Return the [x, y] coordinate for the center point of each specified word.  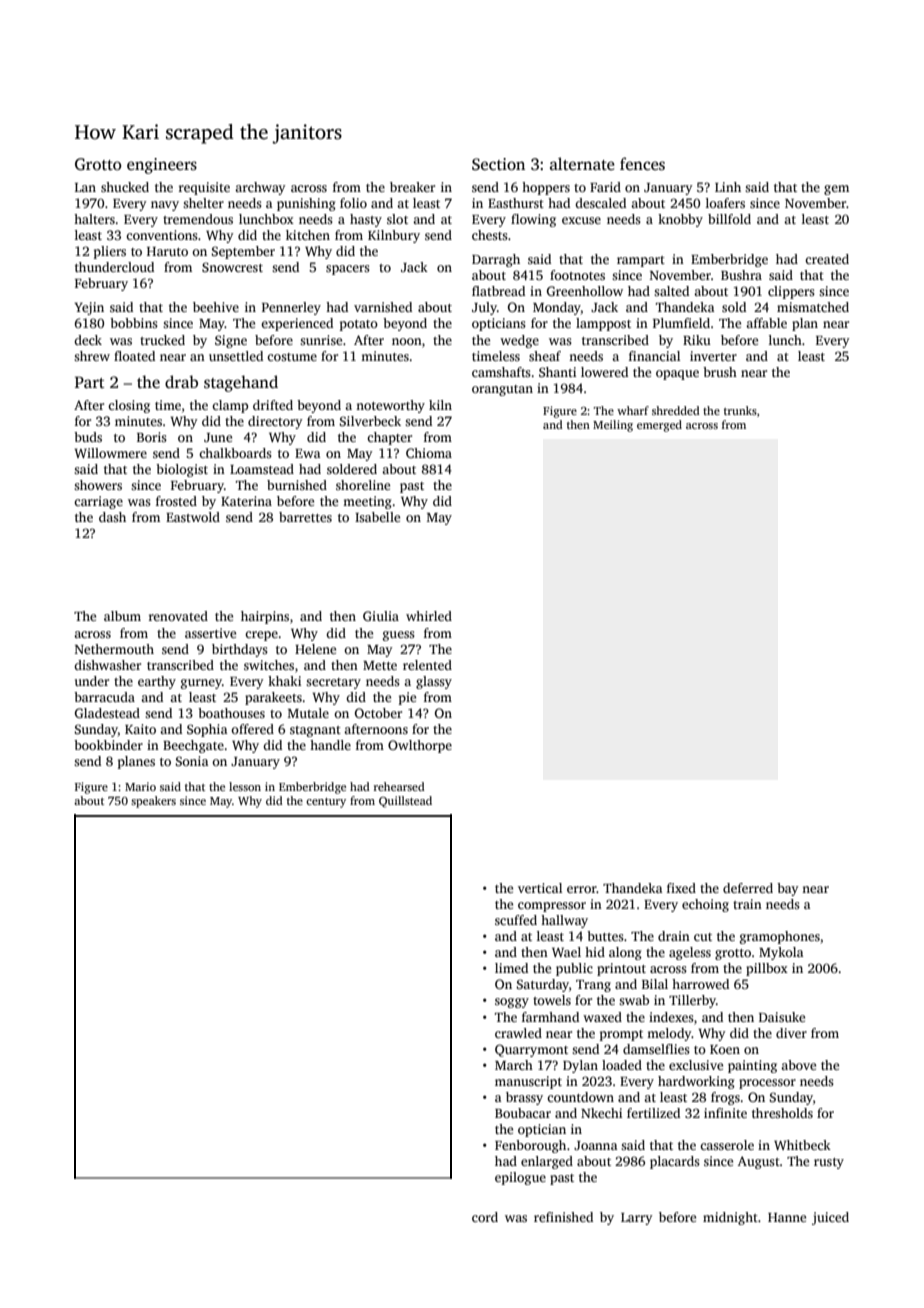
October [378, 713]
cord [485, 1217]
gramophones [780, 937]
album [122, 616]
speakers [153, 802]
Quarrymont [531, 1050]
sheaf [545, 356]
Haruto [167, 251]
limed [511, 968]
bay [788, 889]
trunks [740, 410]
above [798, 1065]
